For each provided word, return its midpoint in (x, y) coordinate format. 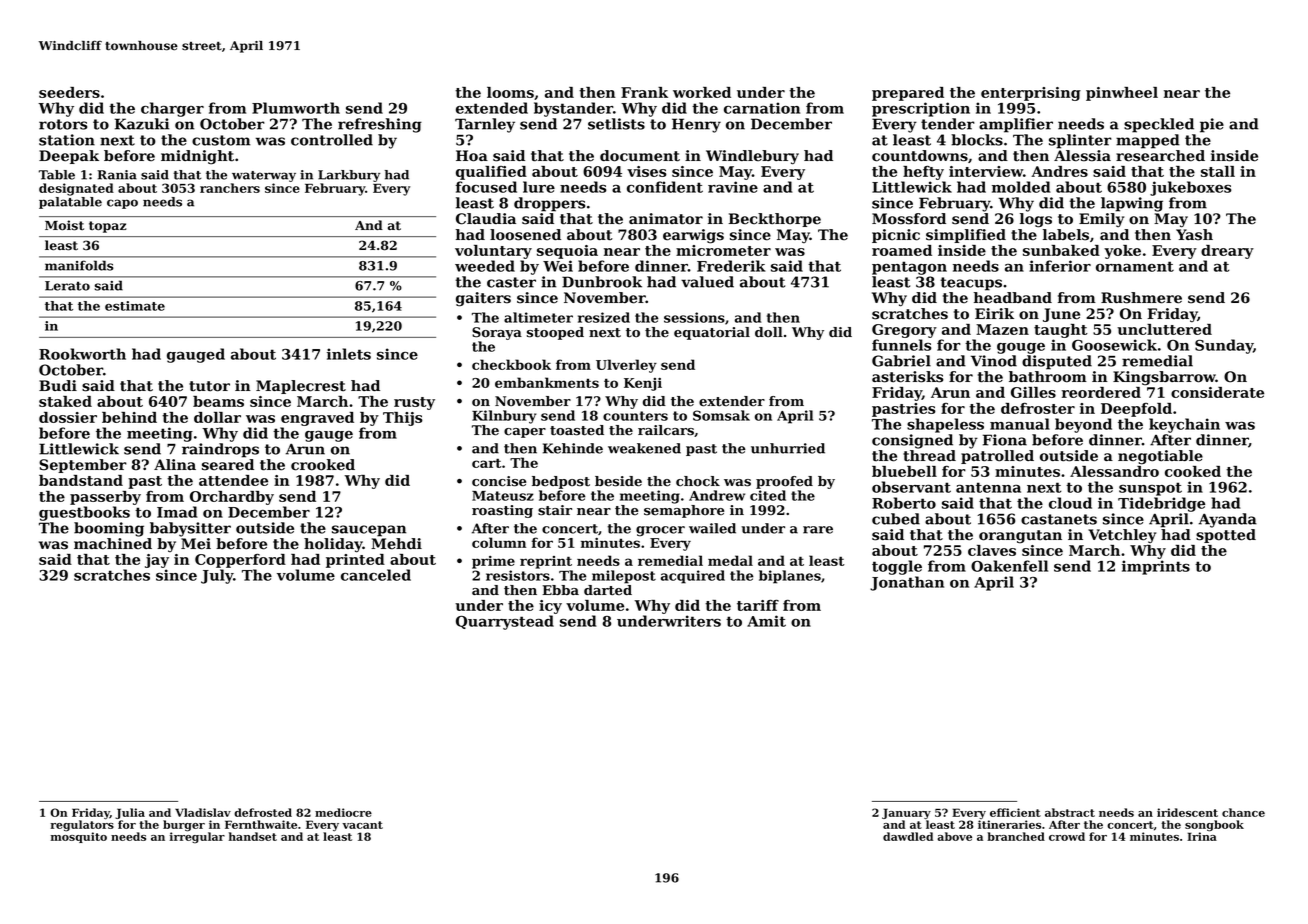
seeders (69, 92)
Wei (558, 266)
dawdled (908, 836)
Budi (58, 385)
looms (510, 92)
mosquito (79, 837)
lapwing (1132, 204)
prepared (908, 94)
